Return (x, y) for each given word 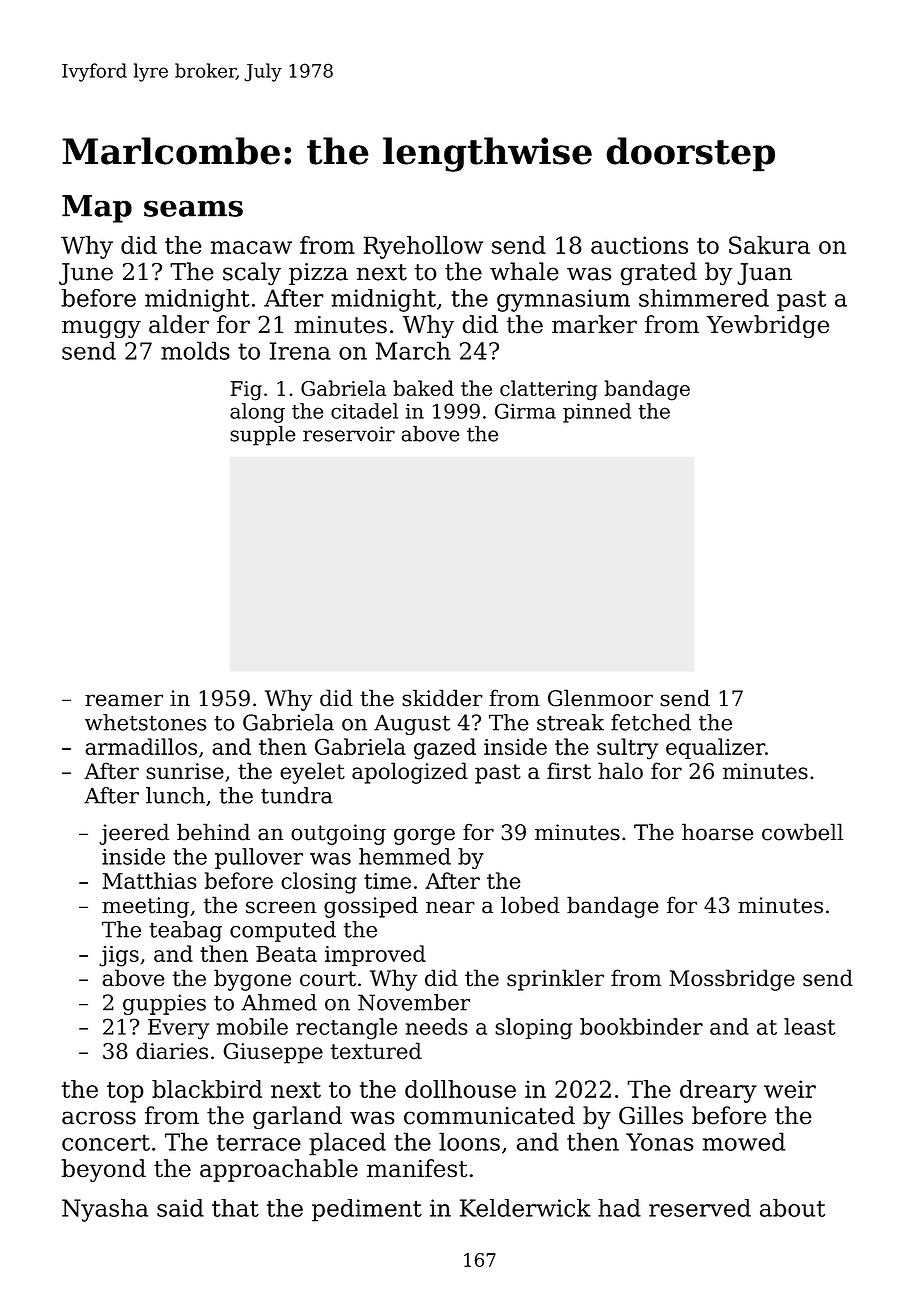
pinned (597, 413)
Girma (525, 411)
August (412, 724)
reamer (124, 700)
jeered (134, 834)
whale (524, 271)
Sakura (769, 245)
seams (193, 208)
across (99, 1118)
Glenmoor (600, 698)
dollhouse (460, 1089)
